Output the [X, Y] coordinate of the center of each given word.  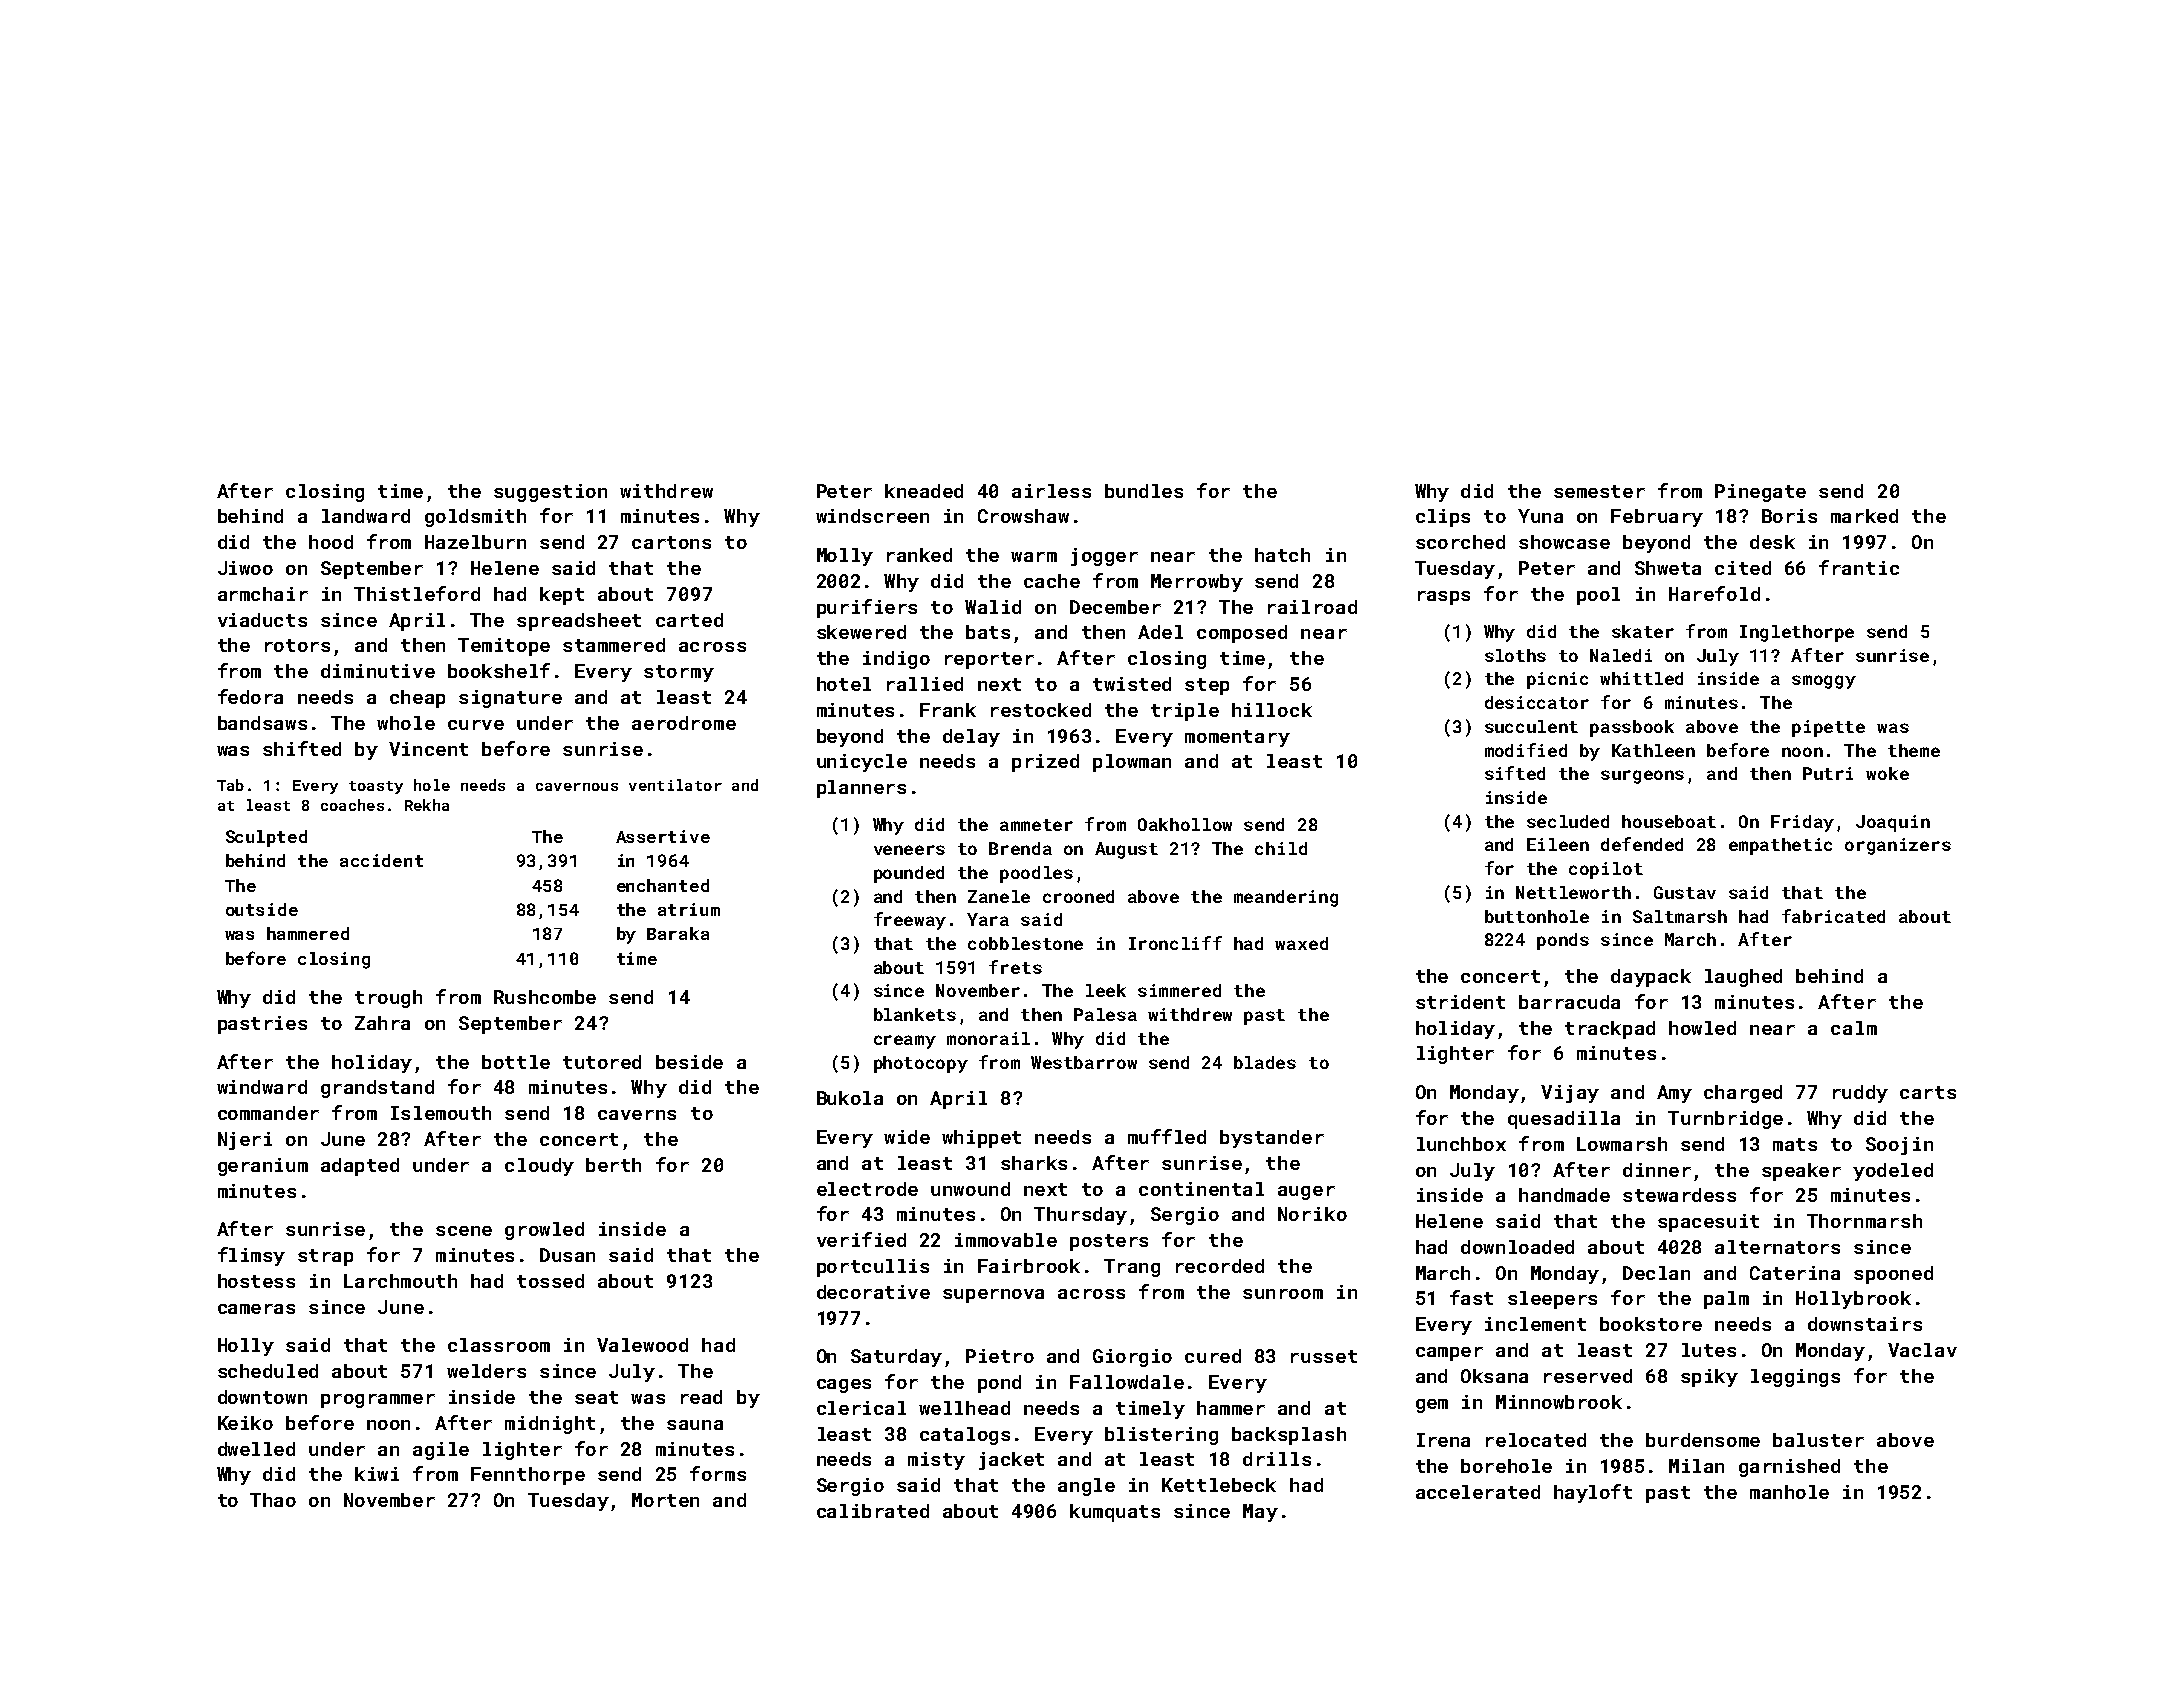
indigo [896, 660]
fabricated [1833, 916]
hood [331, 542]
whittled [1641, 678]
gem [1432, 1406]
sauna [695, 1425]
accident [381, 860]
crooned [1078, 896]
